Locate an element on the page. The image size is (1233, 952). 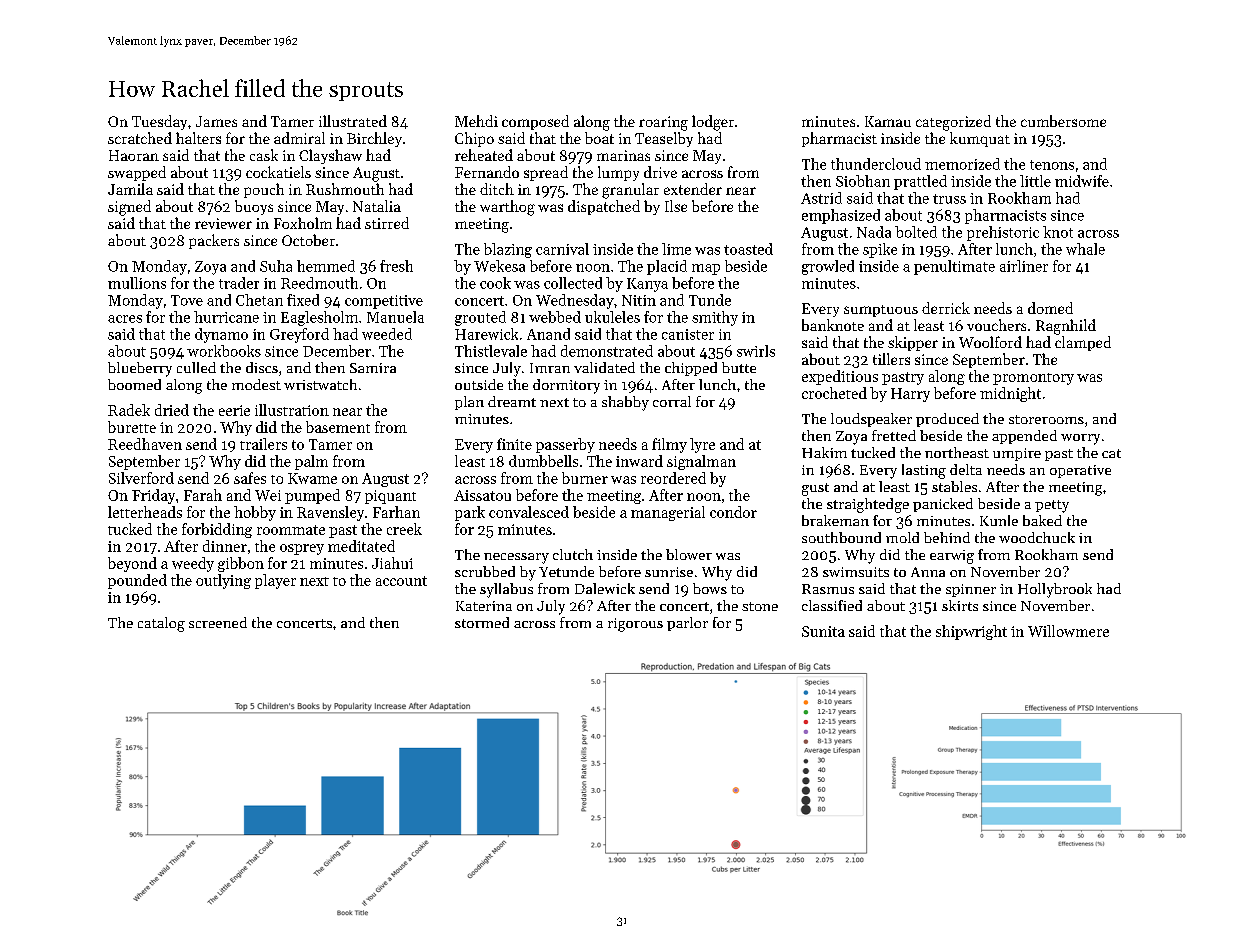
northeast is located at coordinates (957, 452).
